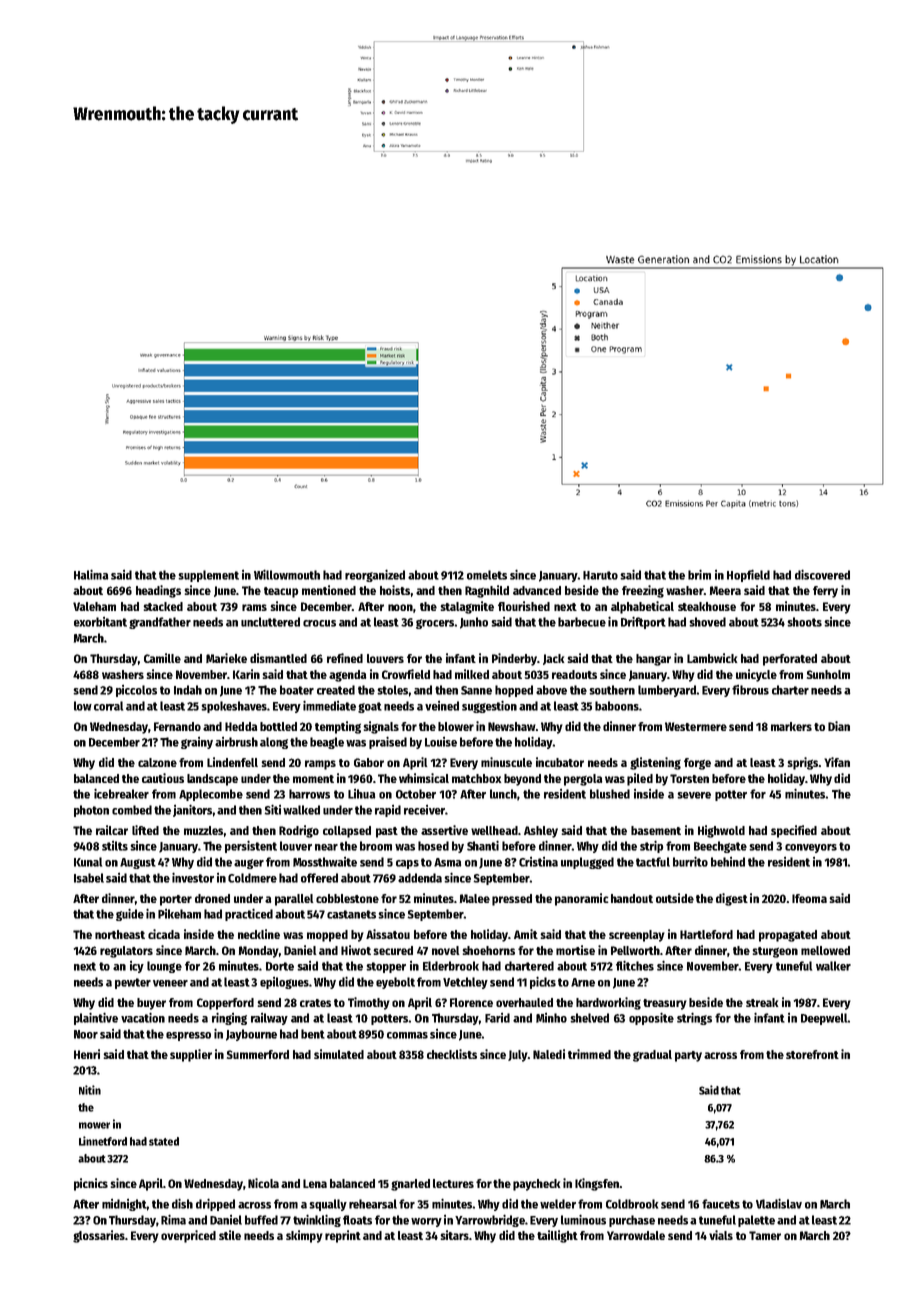 This screenshot has width=924, height=1308. I want to click on along, so click(274, 743).
